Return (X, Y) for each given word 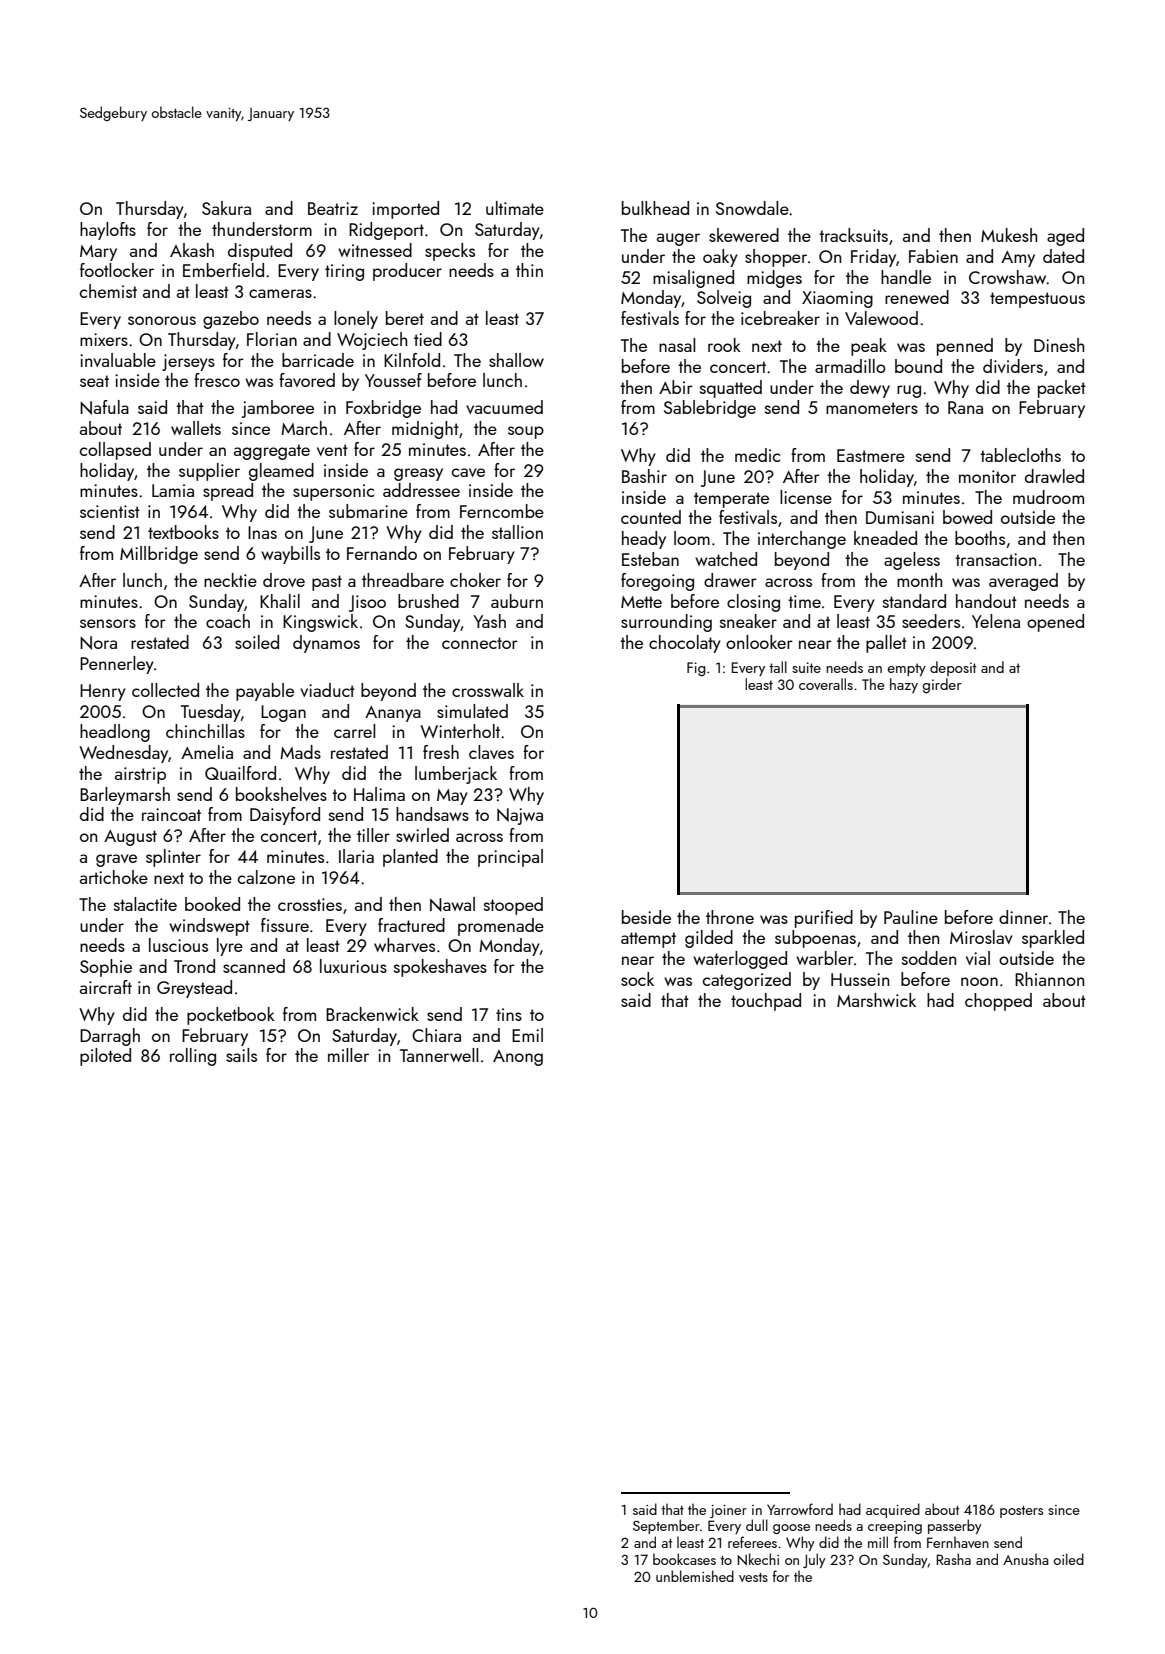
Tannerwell (439, 1055)
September (666, 1526)
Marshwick (876, 1000)
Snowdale (752, 208)
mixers (104, 339)
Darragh (110, 1037)
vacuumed (504, 407)
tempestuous (1037, 300)
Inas (262, 532)
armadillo (850, 366)
